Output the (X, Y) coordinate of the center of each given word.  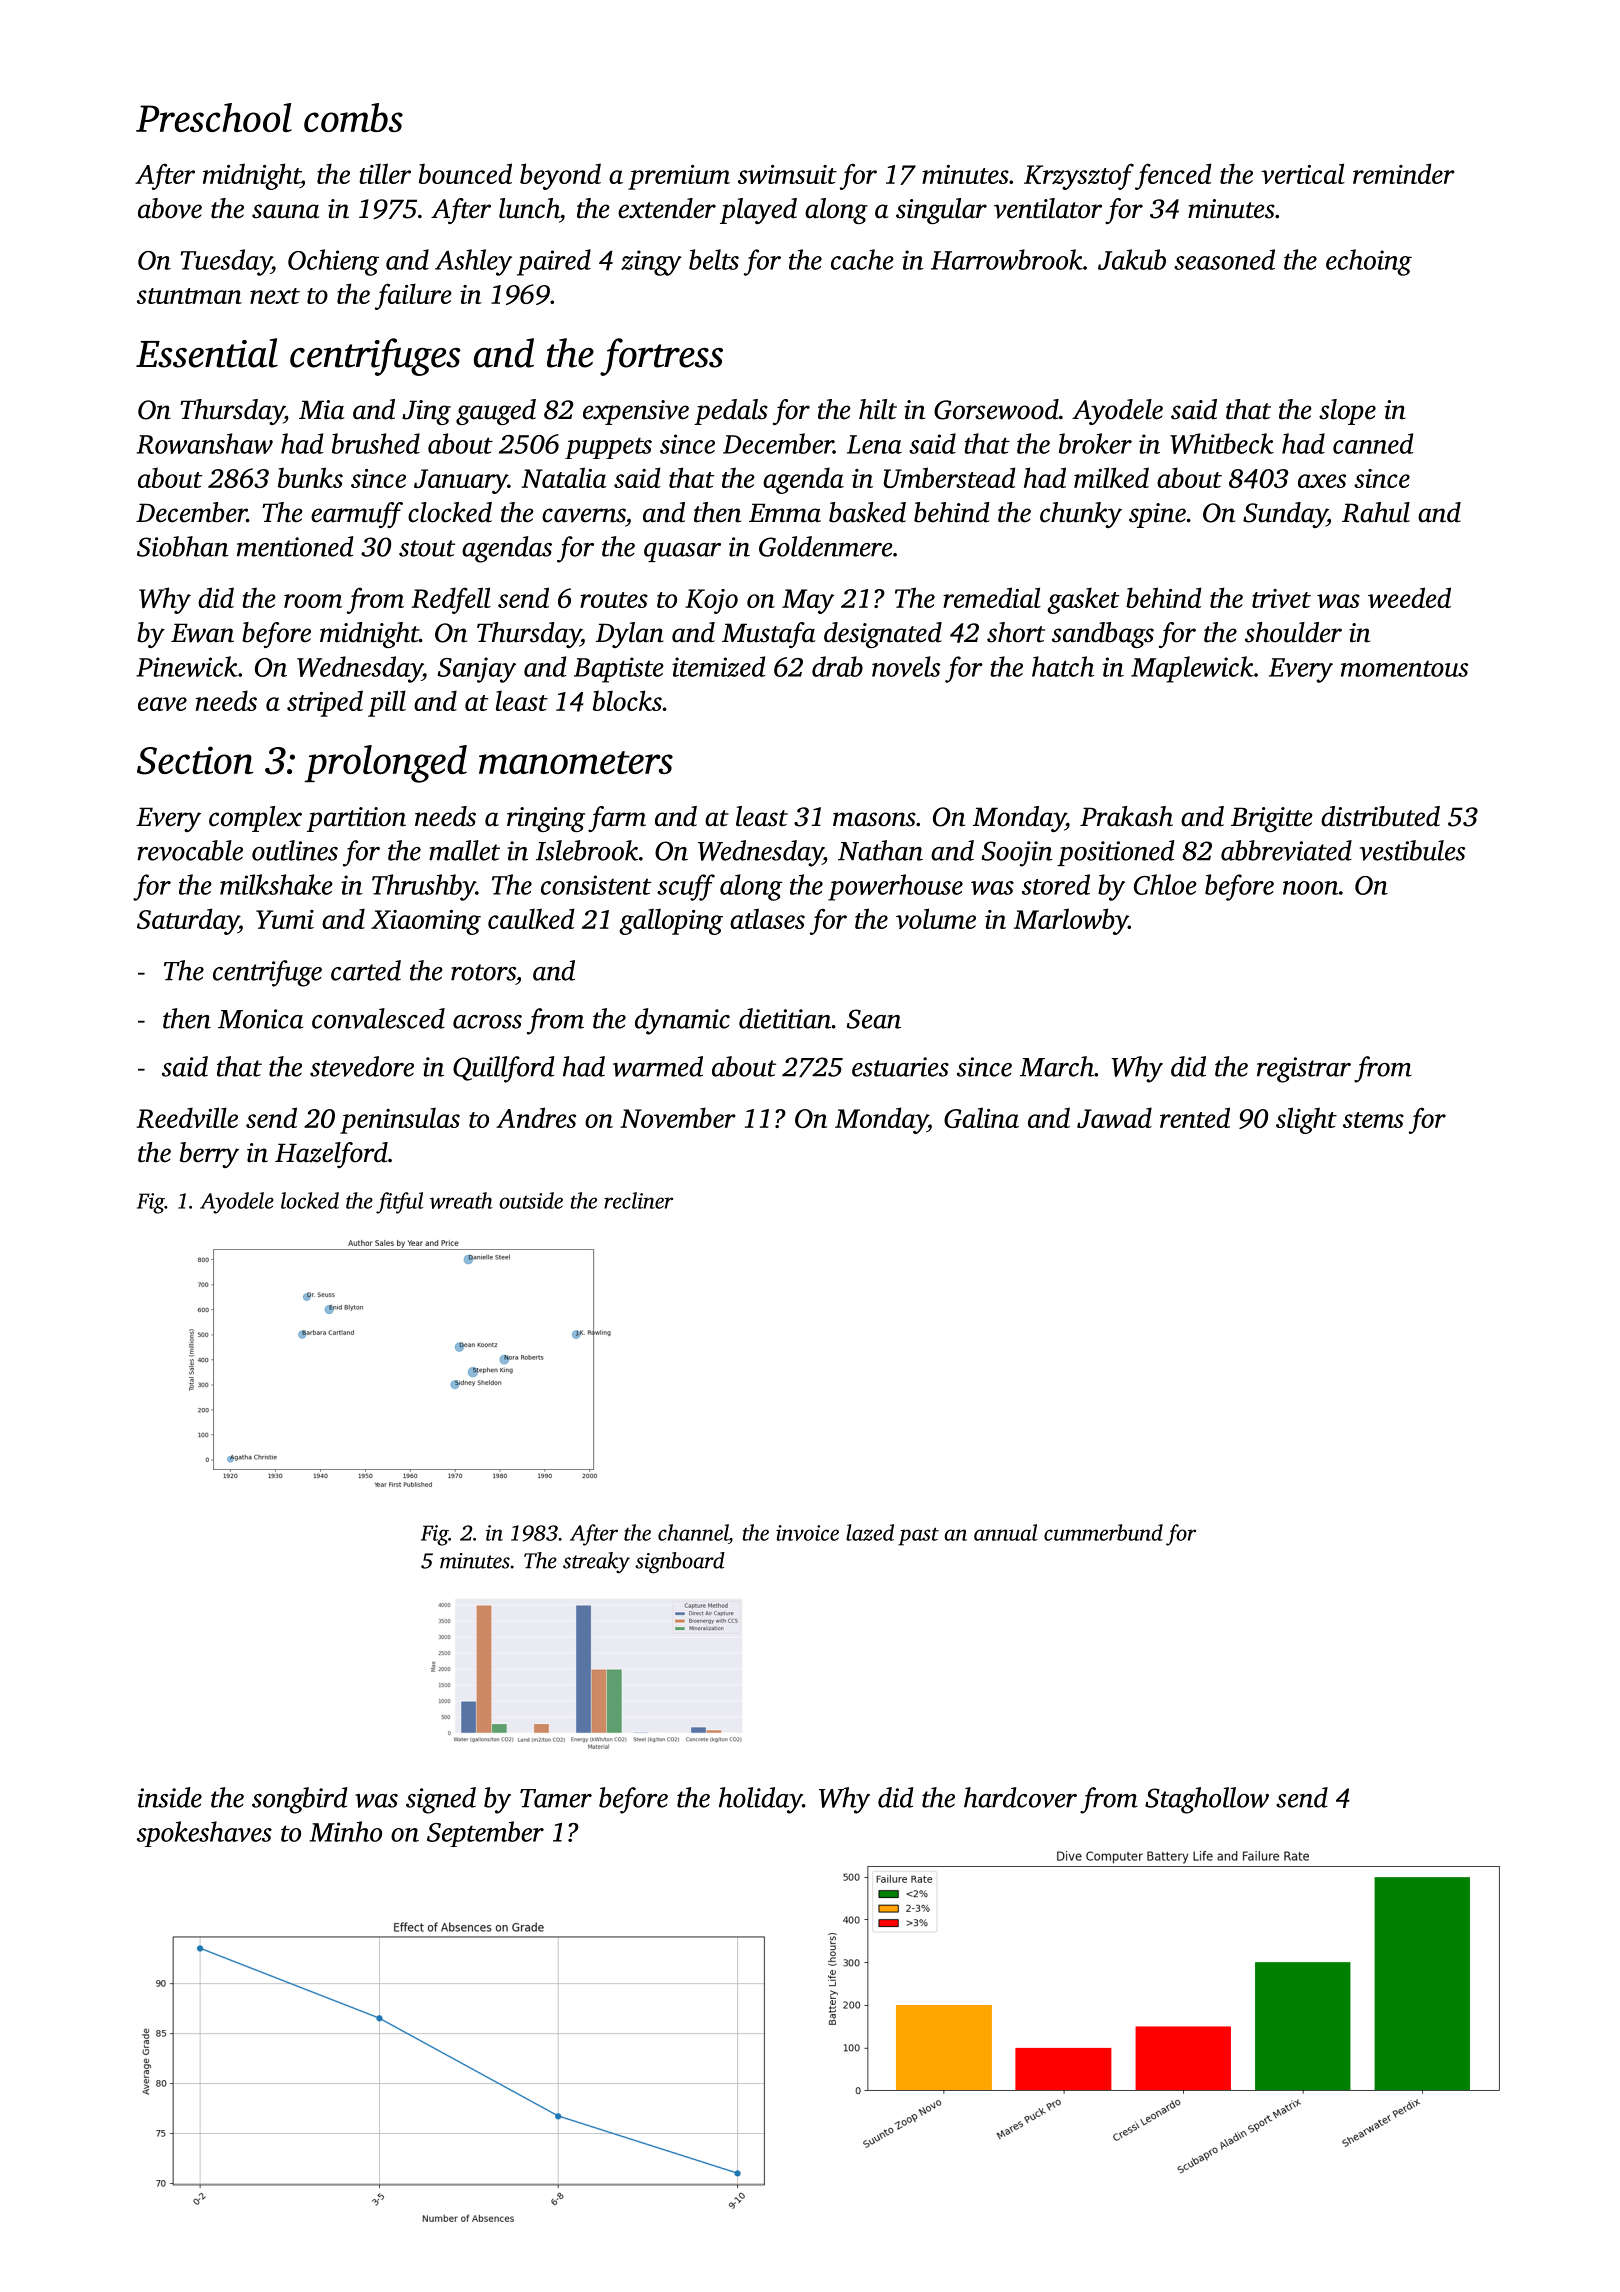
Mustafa (768, 635)
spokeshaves (204, 1834)
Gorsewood (996, 409)
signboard (680, 1563)
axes (1322, 481)
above (170, 208)
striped (325, 703)
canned (1373, 443)
